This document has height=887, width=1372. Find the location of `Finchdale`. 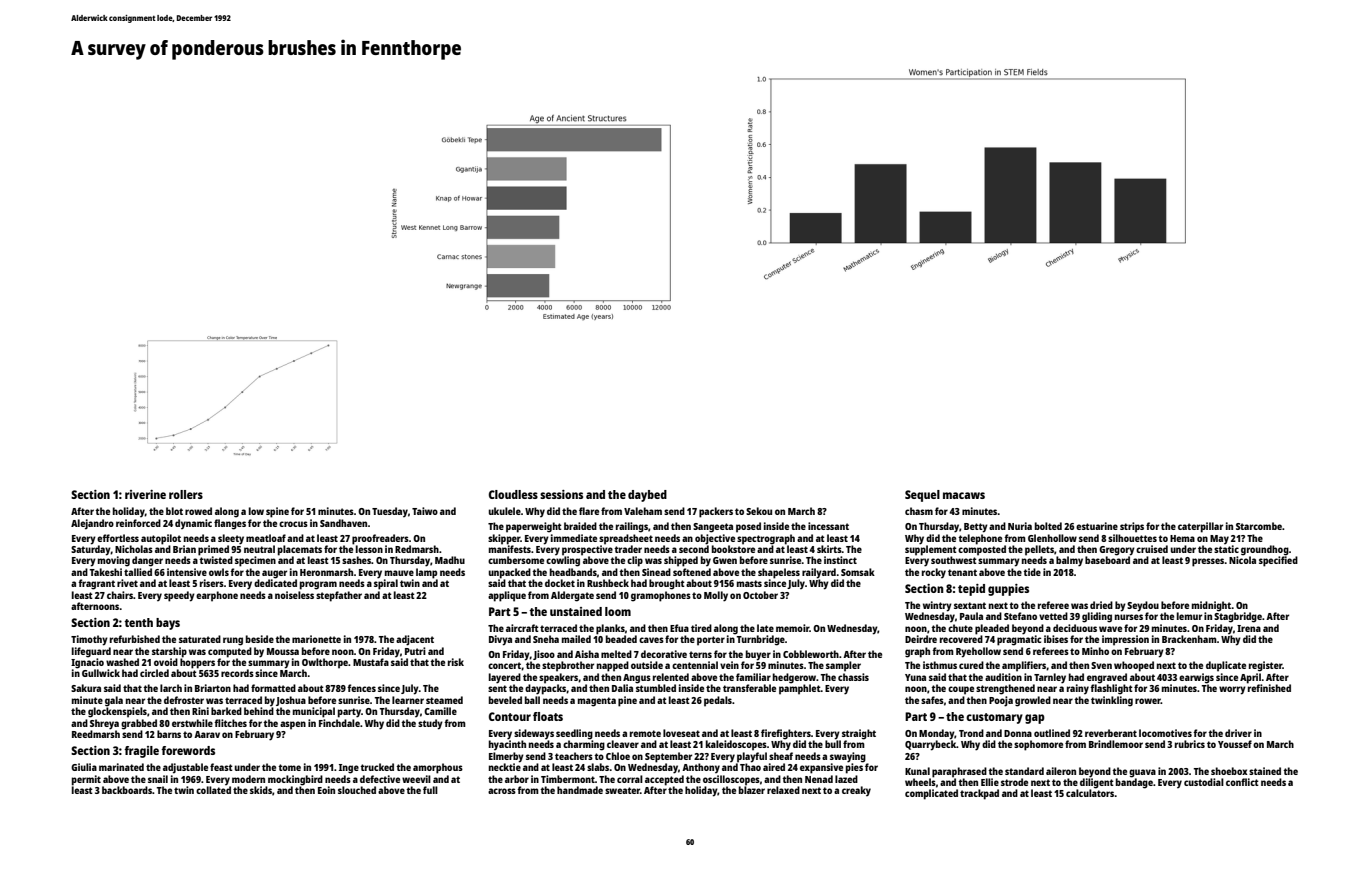

Finchdale is located at coordinates (339, 723).
